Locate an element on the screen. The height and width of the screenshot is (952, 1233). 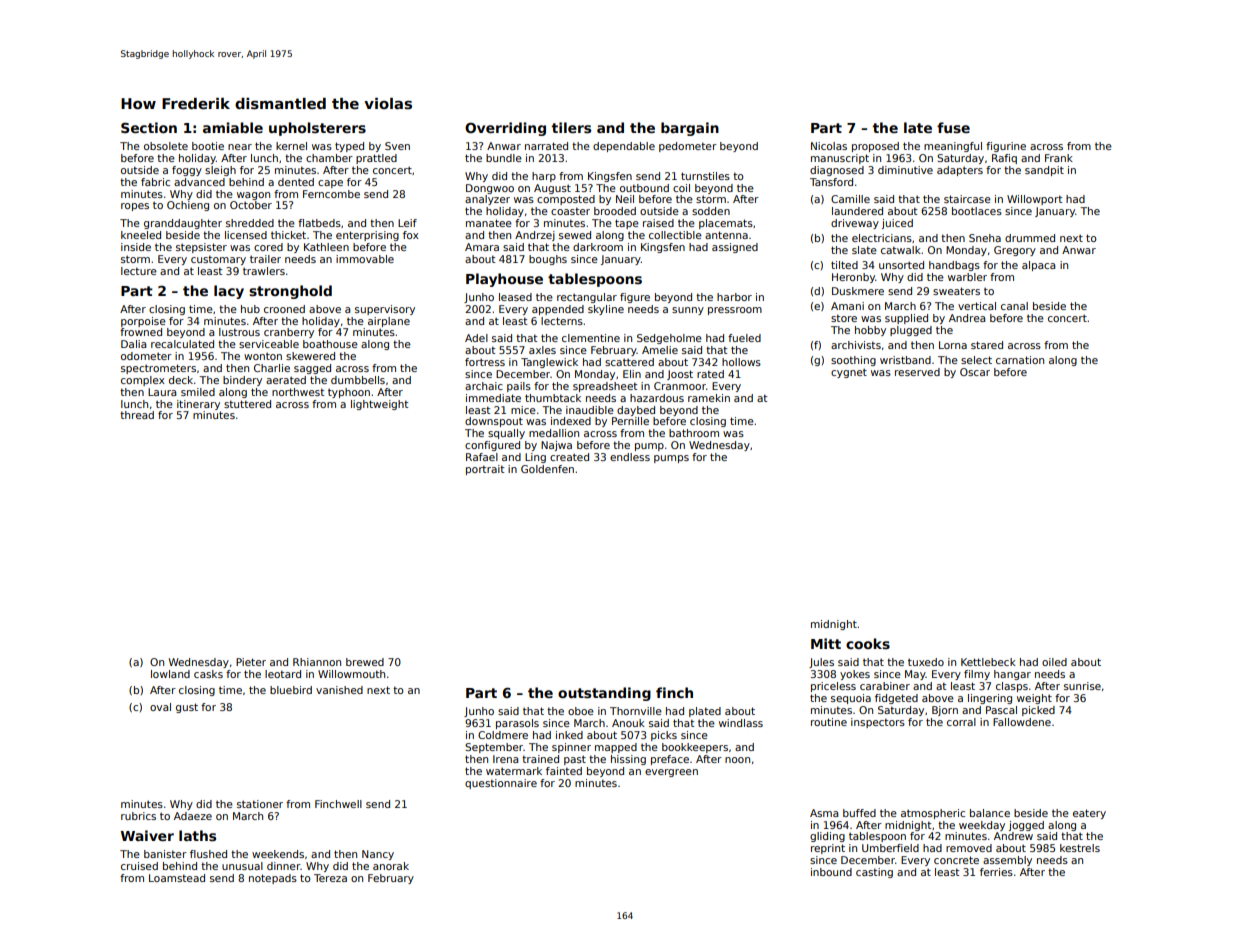
anorak is located at coordinates (391, 866).
